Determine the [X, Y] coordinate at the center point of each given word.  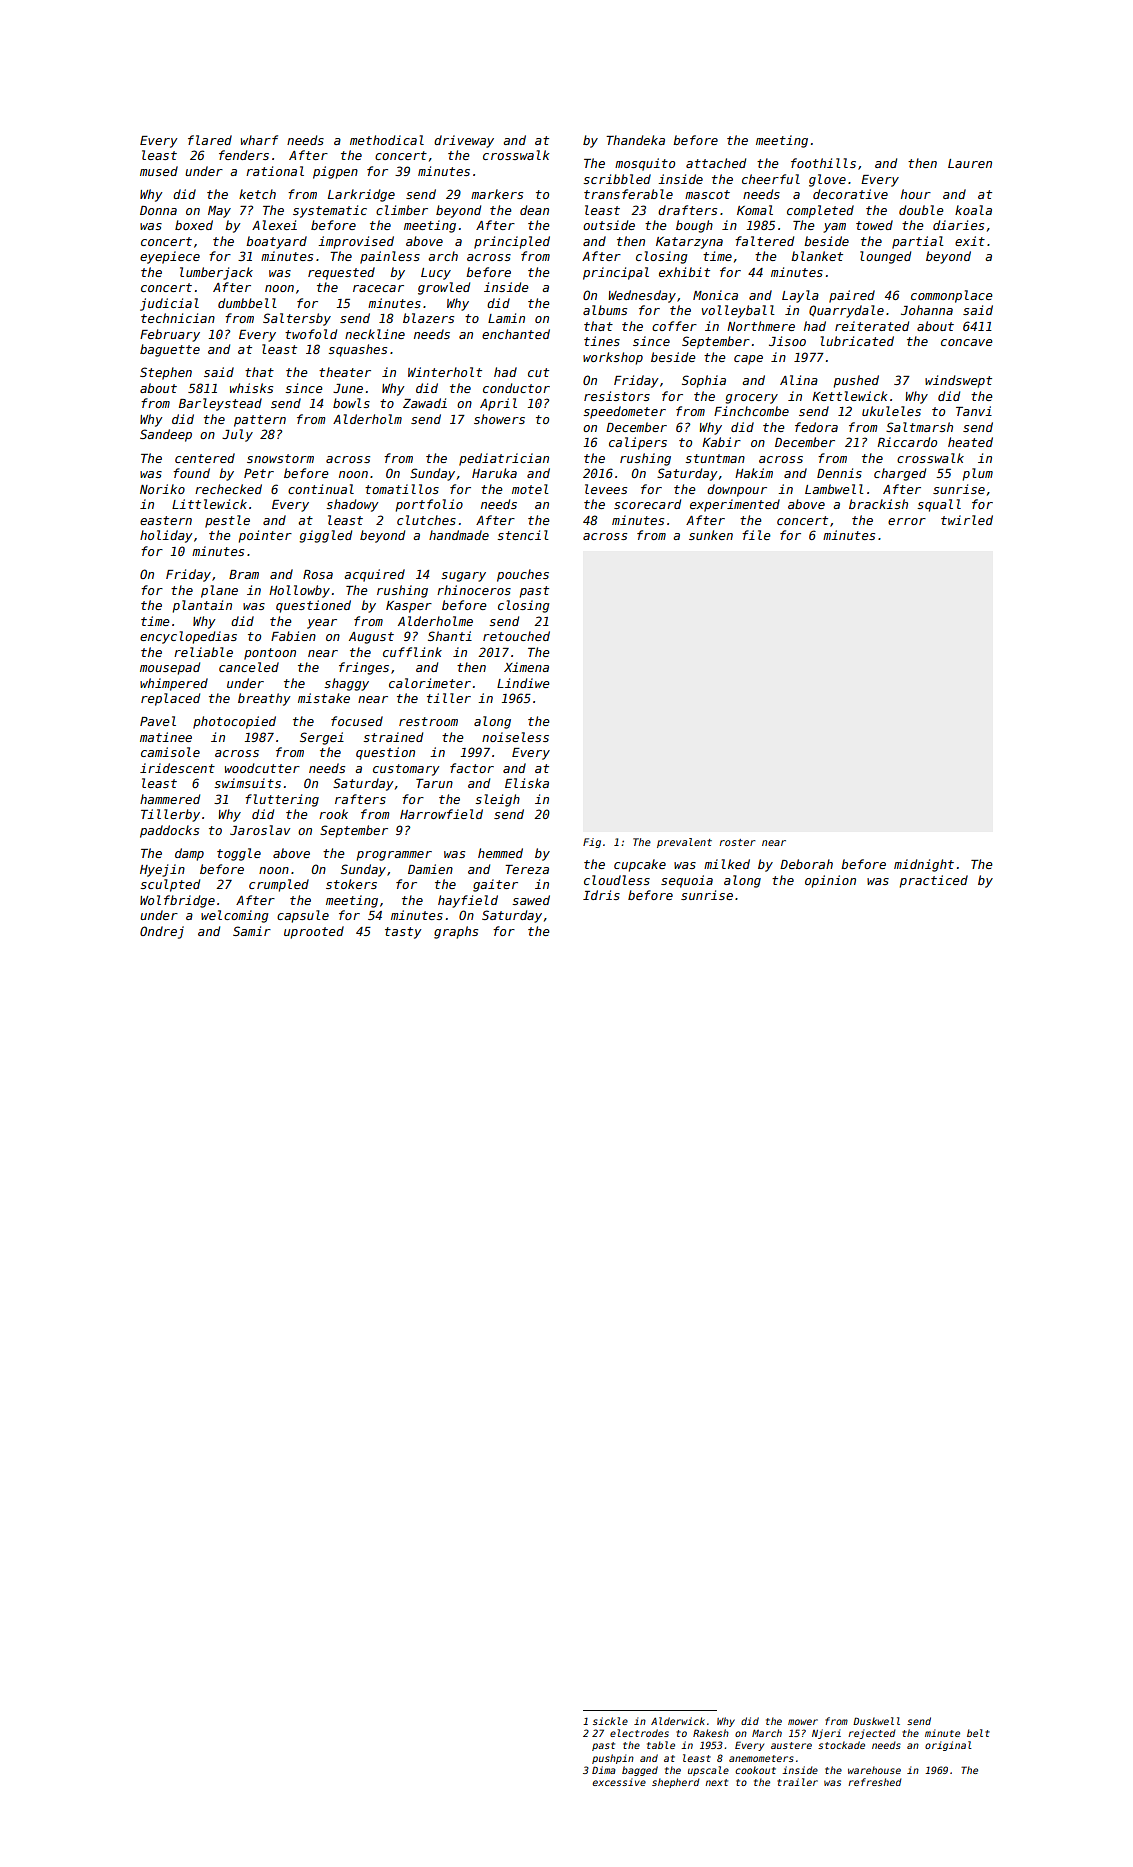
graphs [456, 932]
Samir [252, 931]
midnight [924, 865]
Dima [604, 1770]
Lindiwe [523, 683]
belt [978, 1733]
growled [444, 288]
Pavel [158, 721]
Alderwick [678, 1721]
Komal [755, 210]
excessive [619, 1782]
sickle [610, 1721]
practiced [934, 881]
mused [159, 171]
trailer [797, 1782]
